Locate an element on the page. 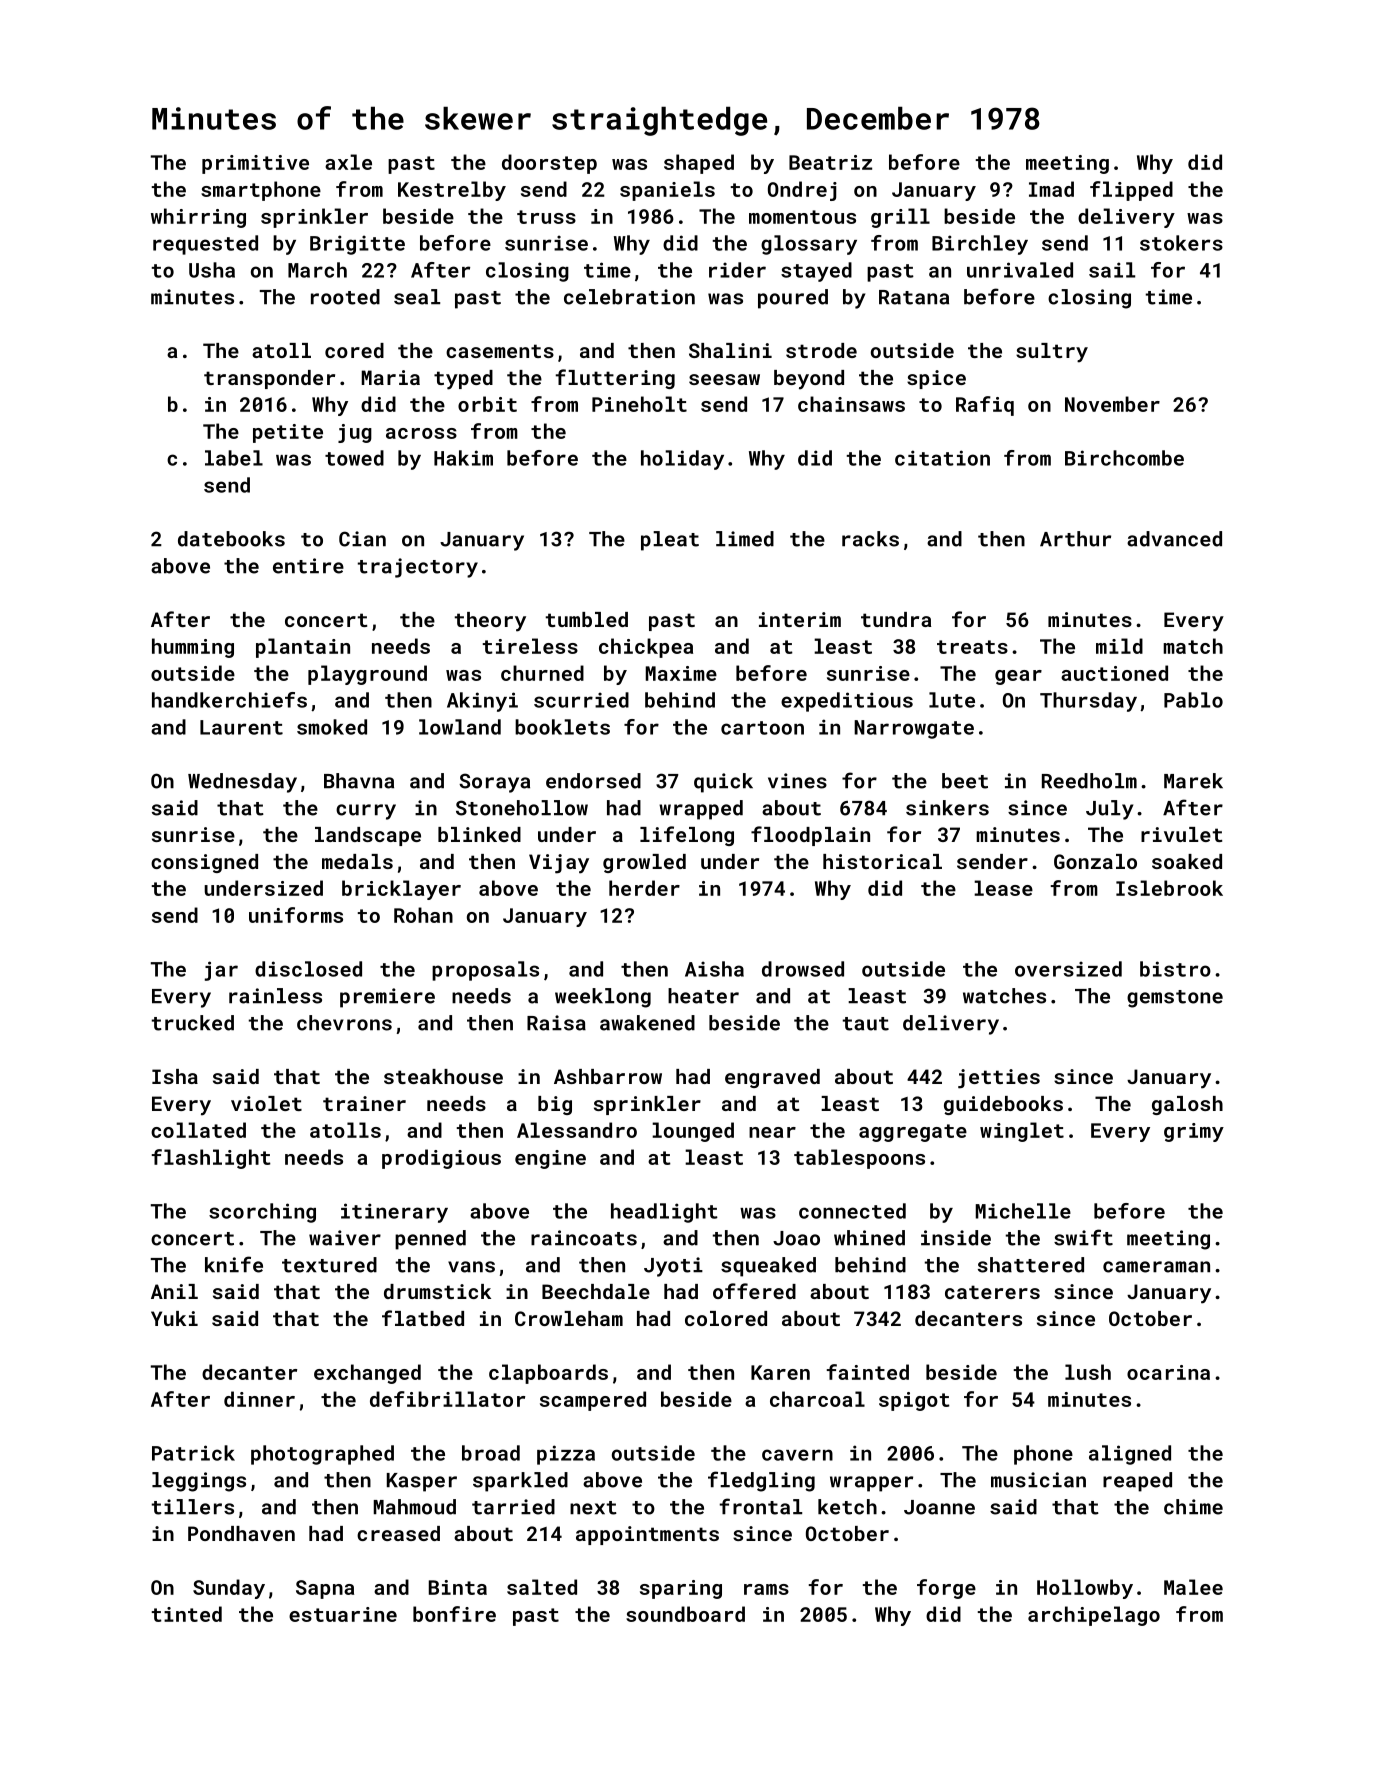 This page has height=1779, width=1374. leggings is located at coordinates (199, 1482).
